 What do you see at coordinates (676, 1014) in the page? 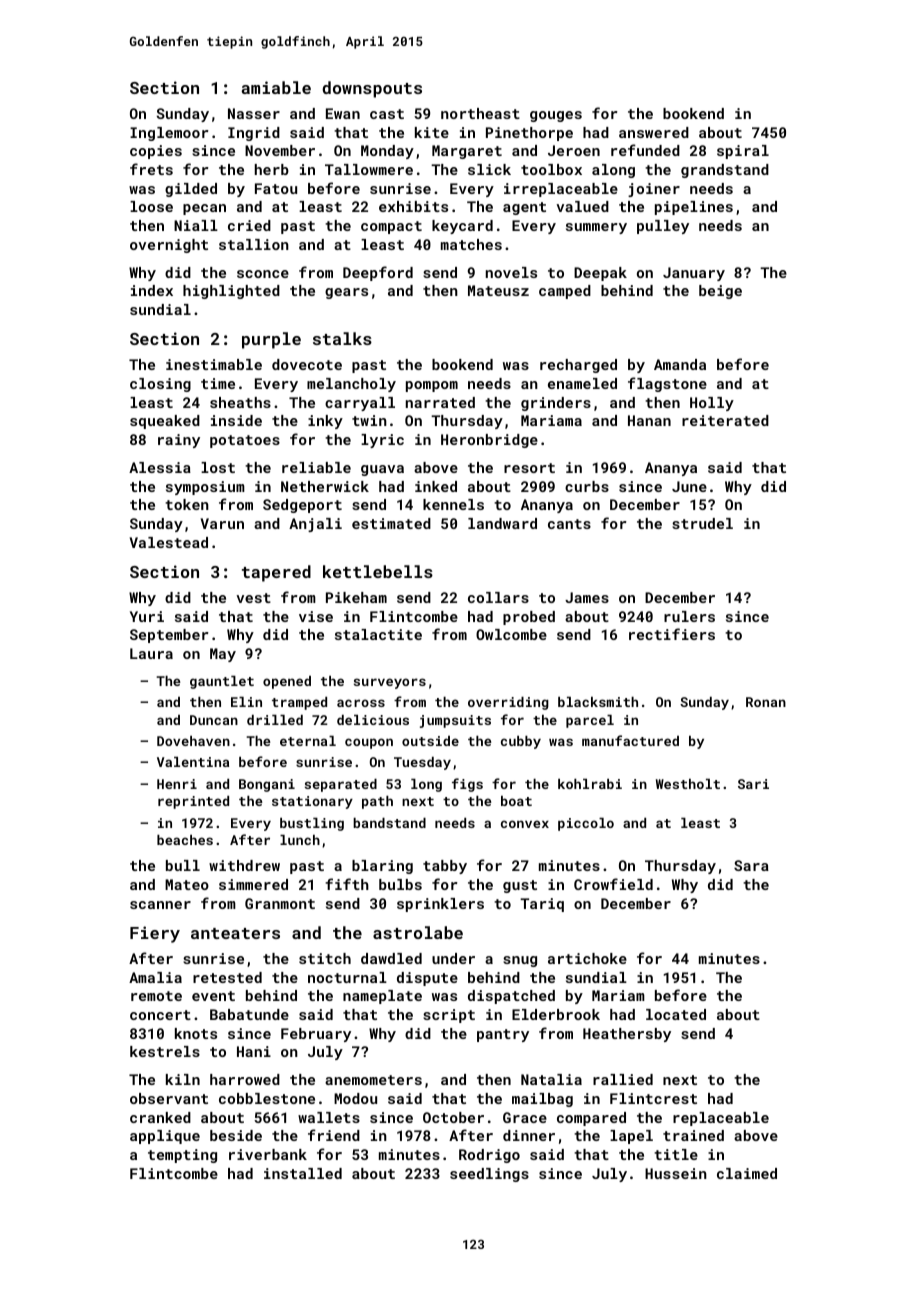
I see `located` at bounding box center [676, 1014].
